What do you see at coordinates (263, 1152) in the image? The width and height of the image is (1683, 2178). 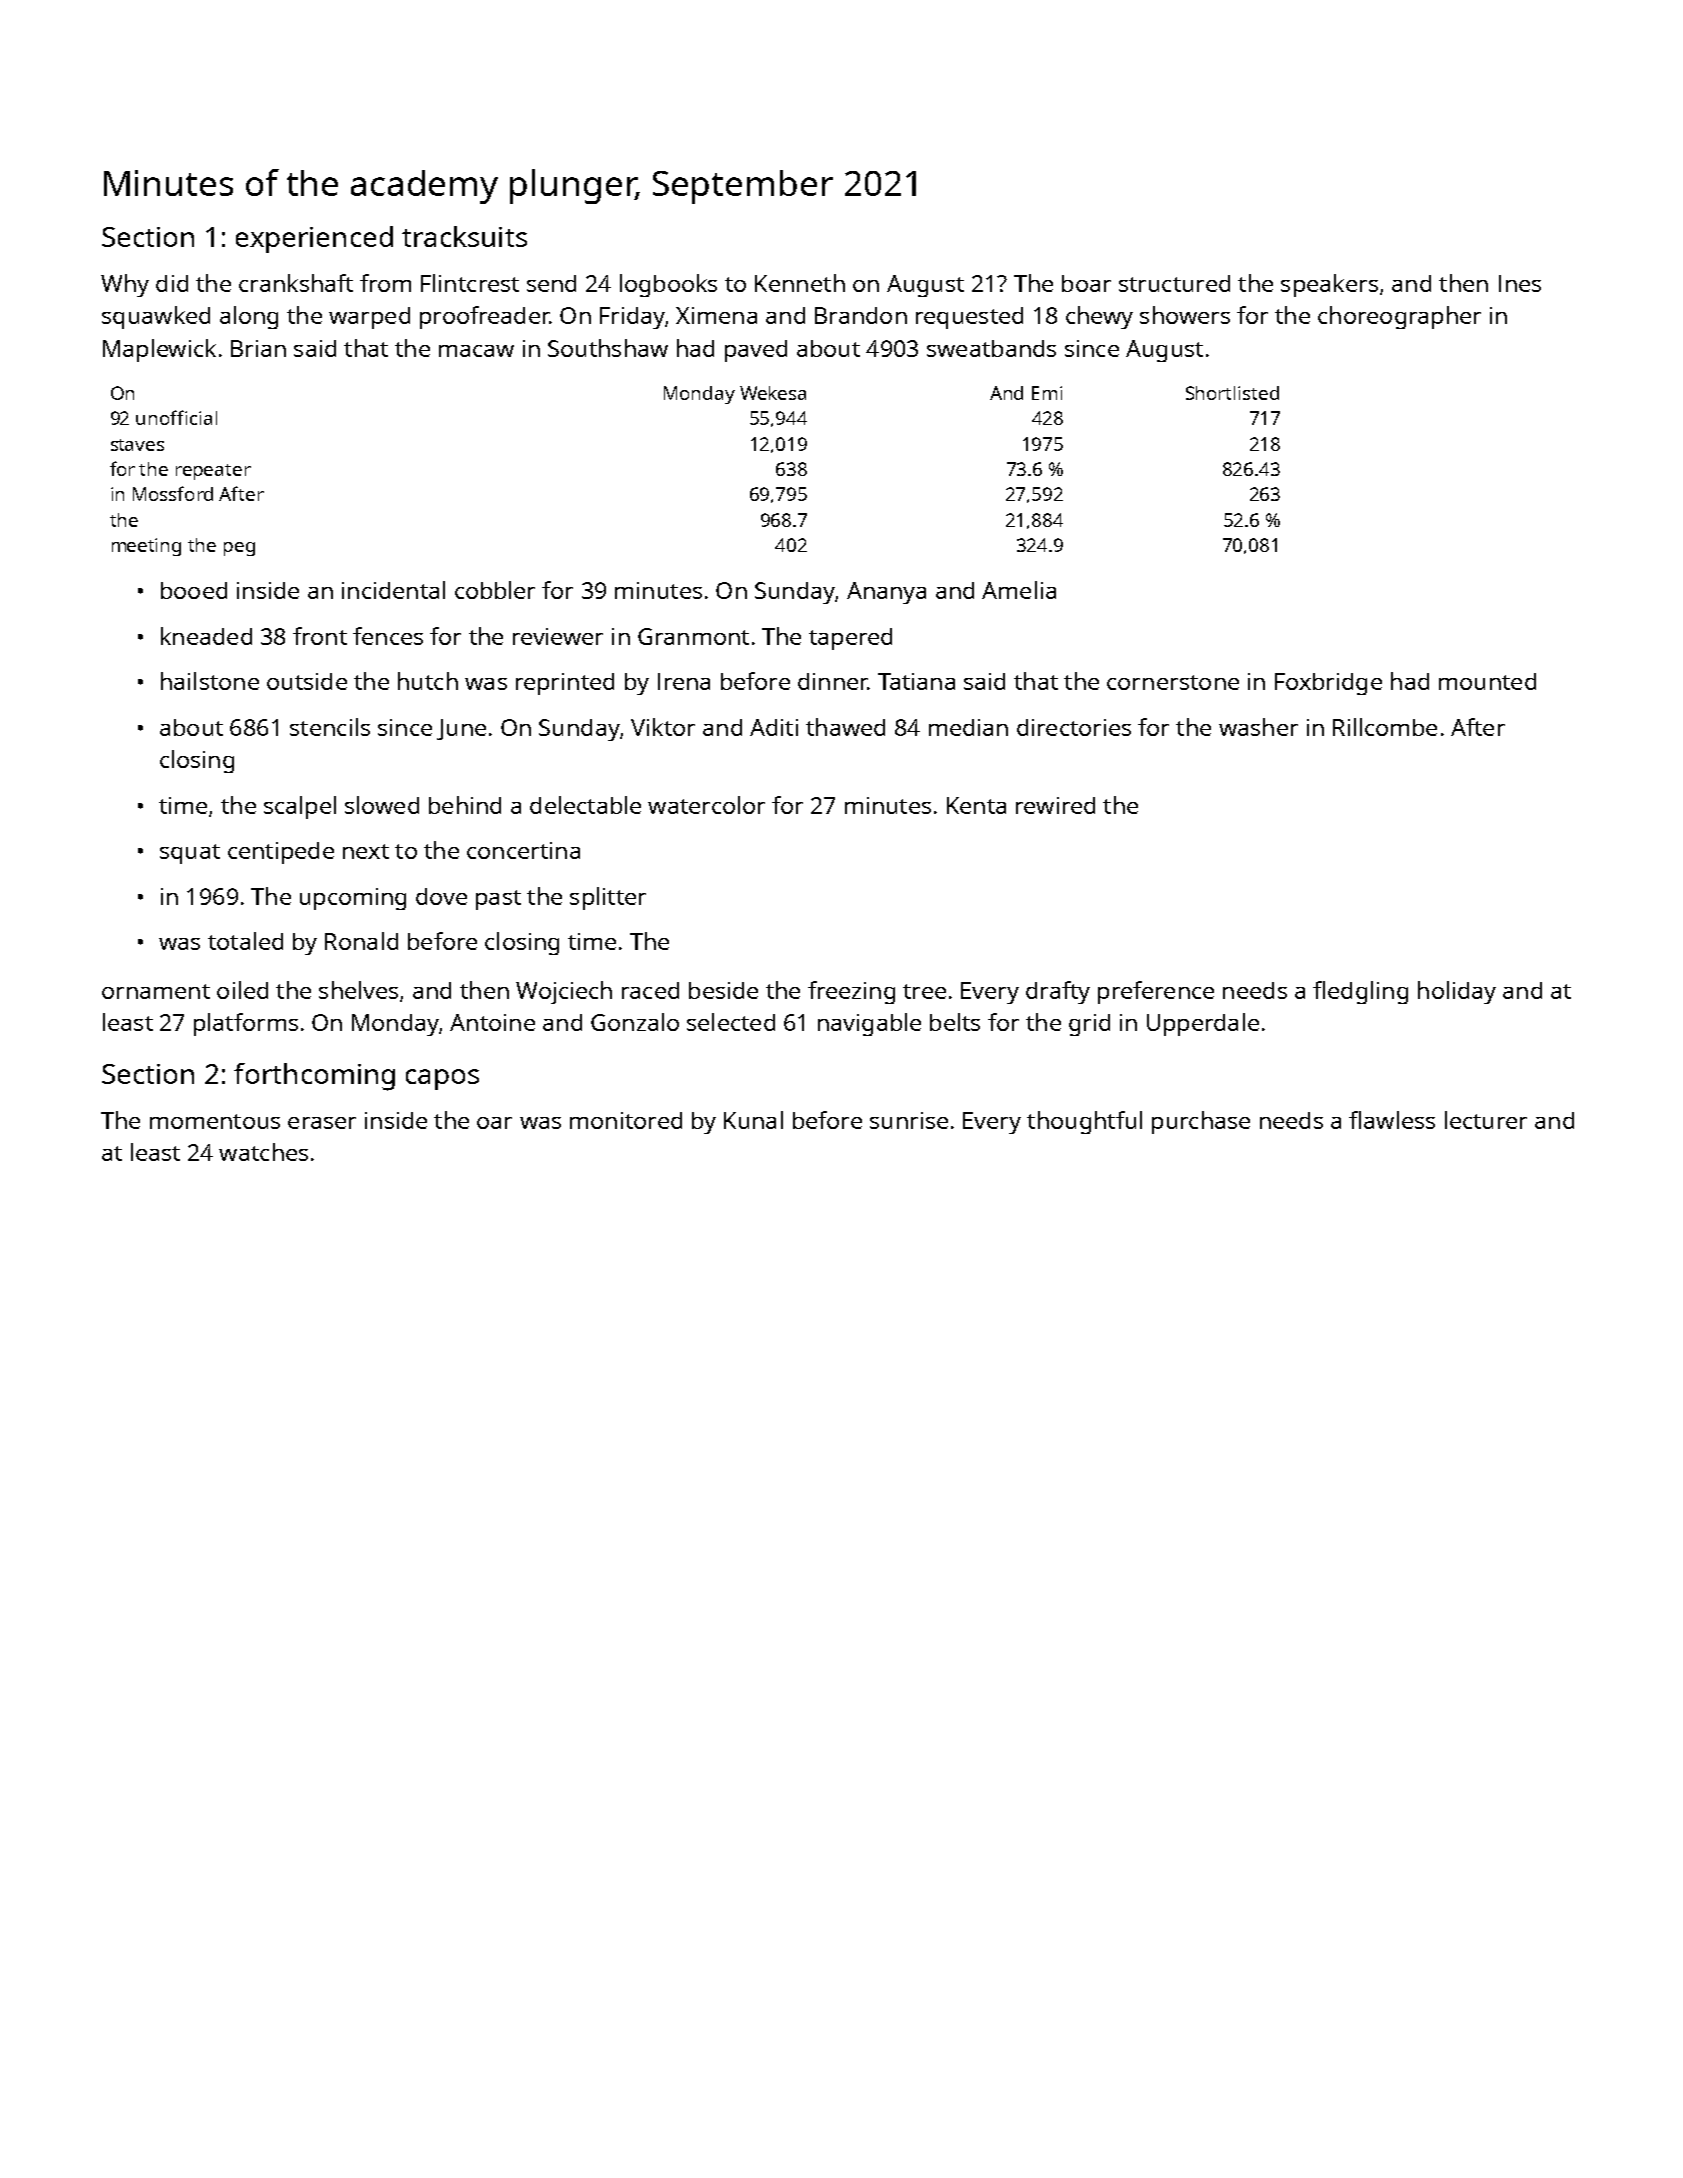 I see `watches` at bounding box center [263, 1152].
